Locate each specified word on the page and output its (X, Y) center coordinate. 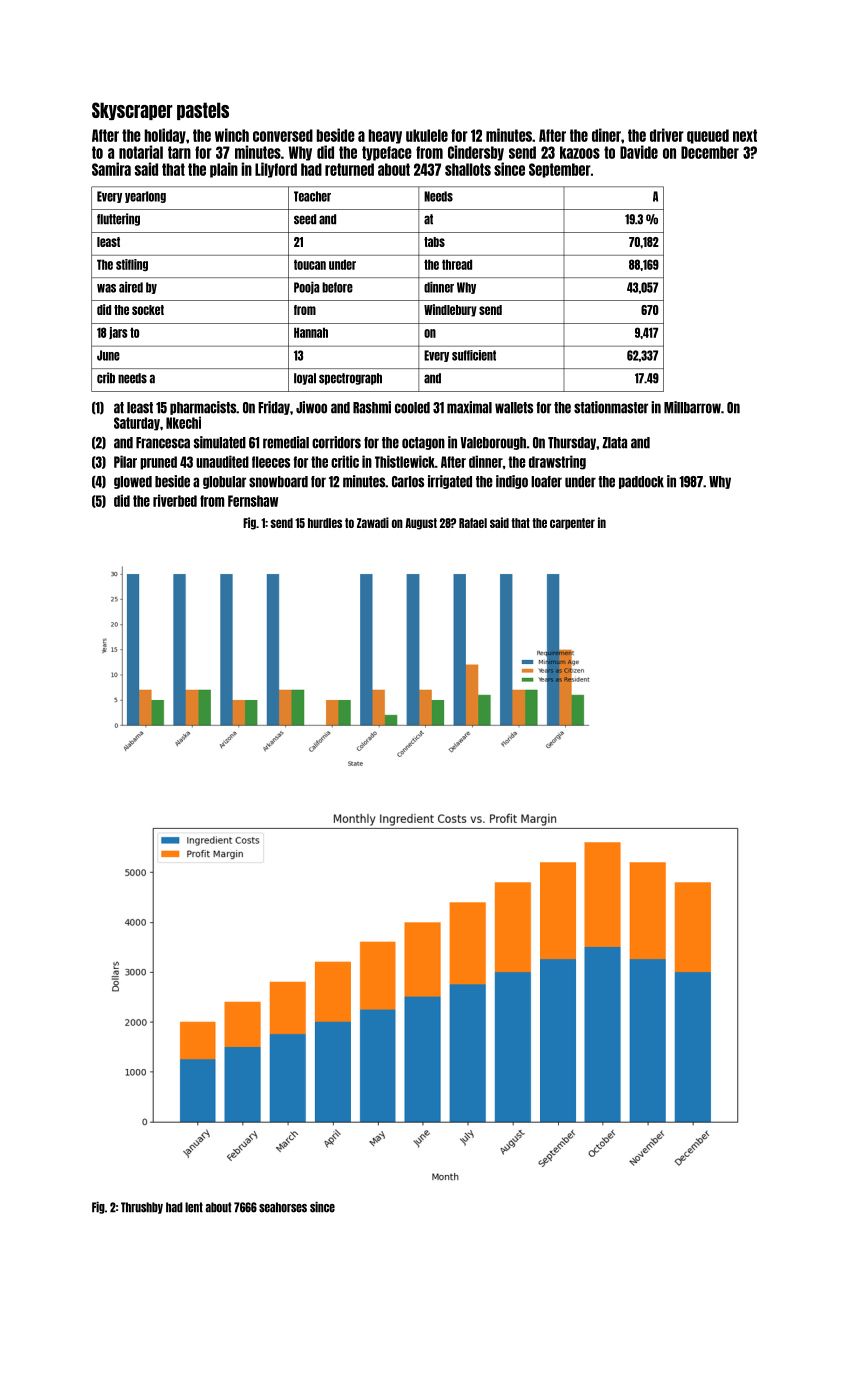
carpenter (572, 524)
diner (606, 135)
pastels (203, 111)
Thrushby (142, 1208)
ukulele (427, 135)
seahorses (283, 1207)
